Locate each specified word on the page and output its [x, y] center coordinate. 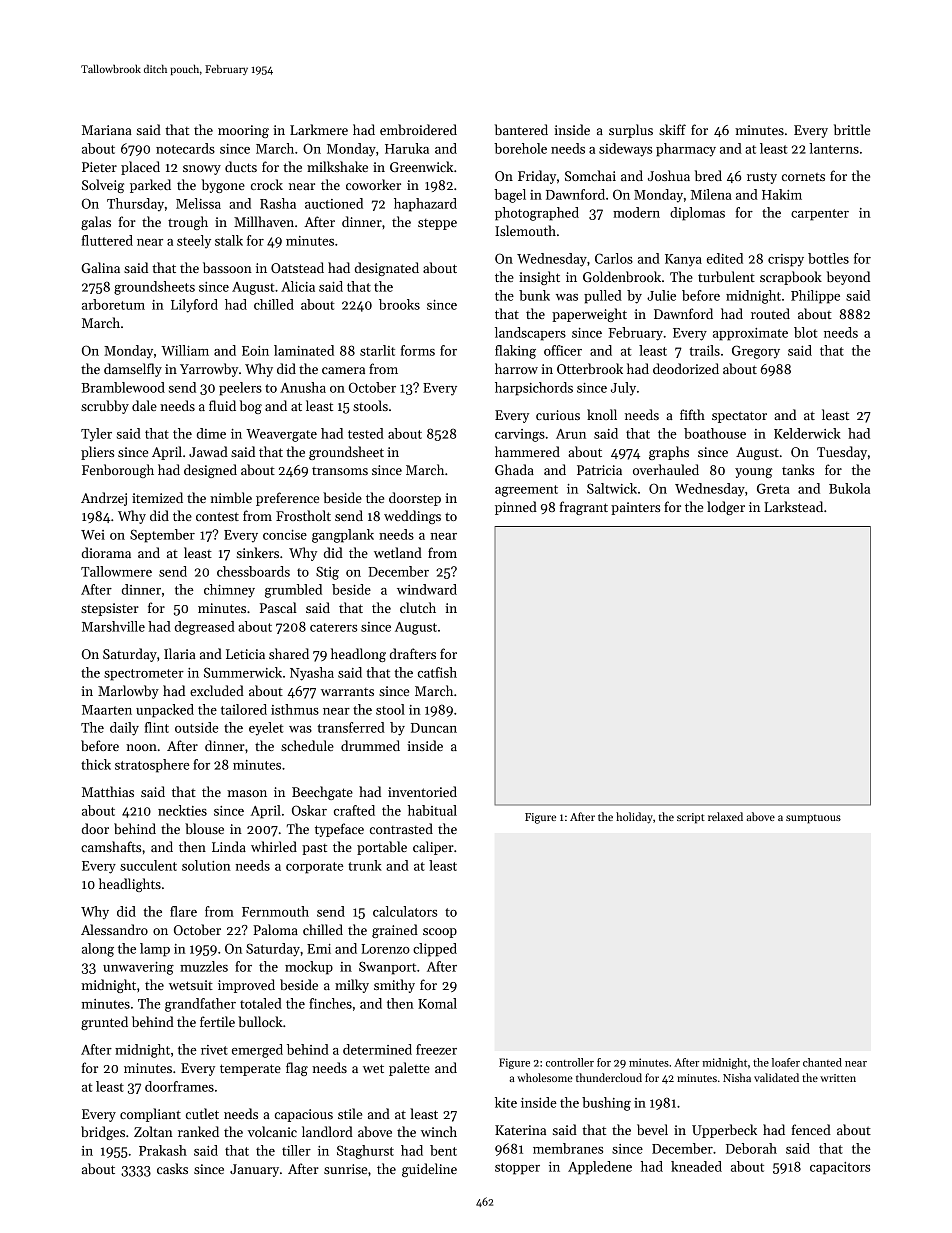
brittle [852, 129]
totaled [261, 1003]
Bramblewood [123, 387]
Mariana [107, 130]
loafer [786, 1062]
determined [377, 1049]
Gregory [756, 352]
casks [172, 1168]
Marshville [113, 626]
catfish [437, 672]
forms [418, 350]
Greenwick [421, 166]
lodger [726, 508]
